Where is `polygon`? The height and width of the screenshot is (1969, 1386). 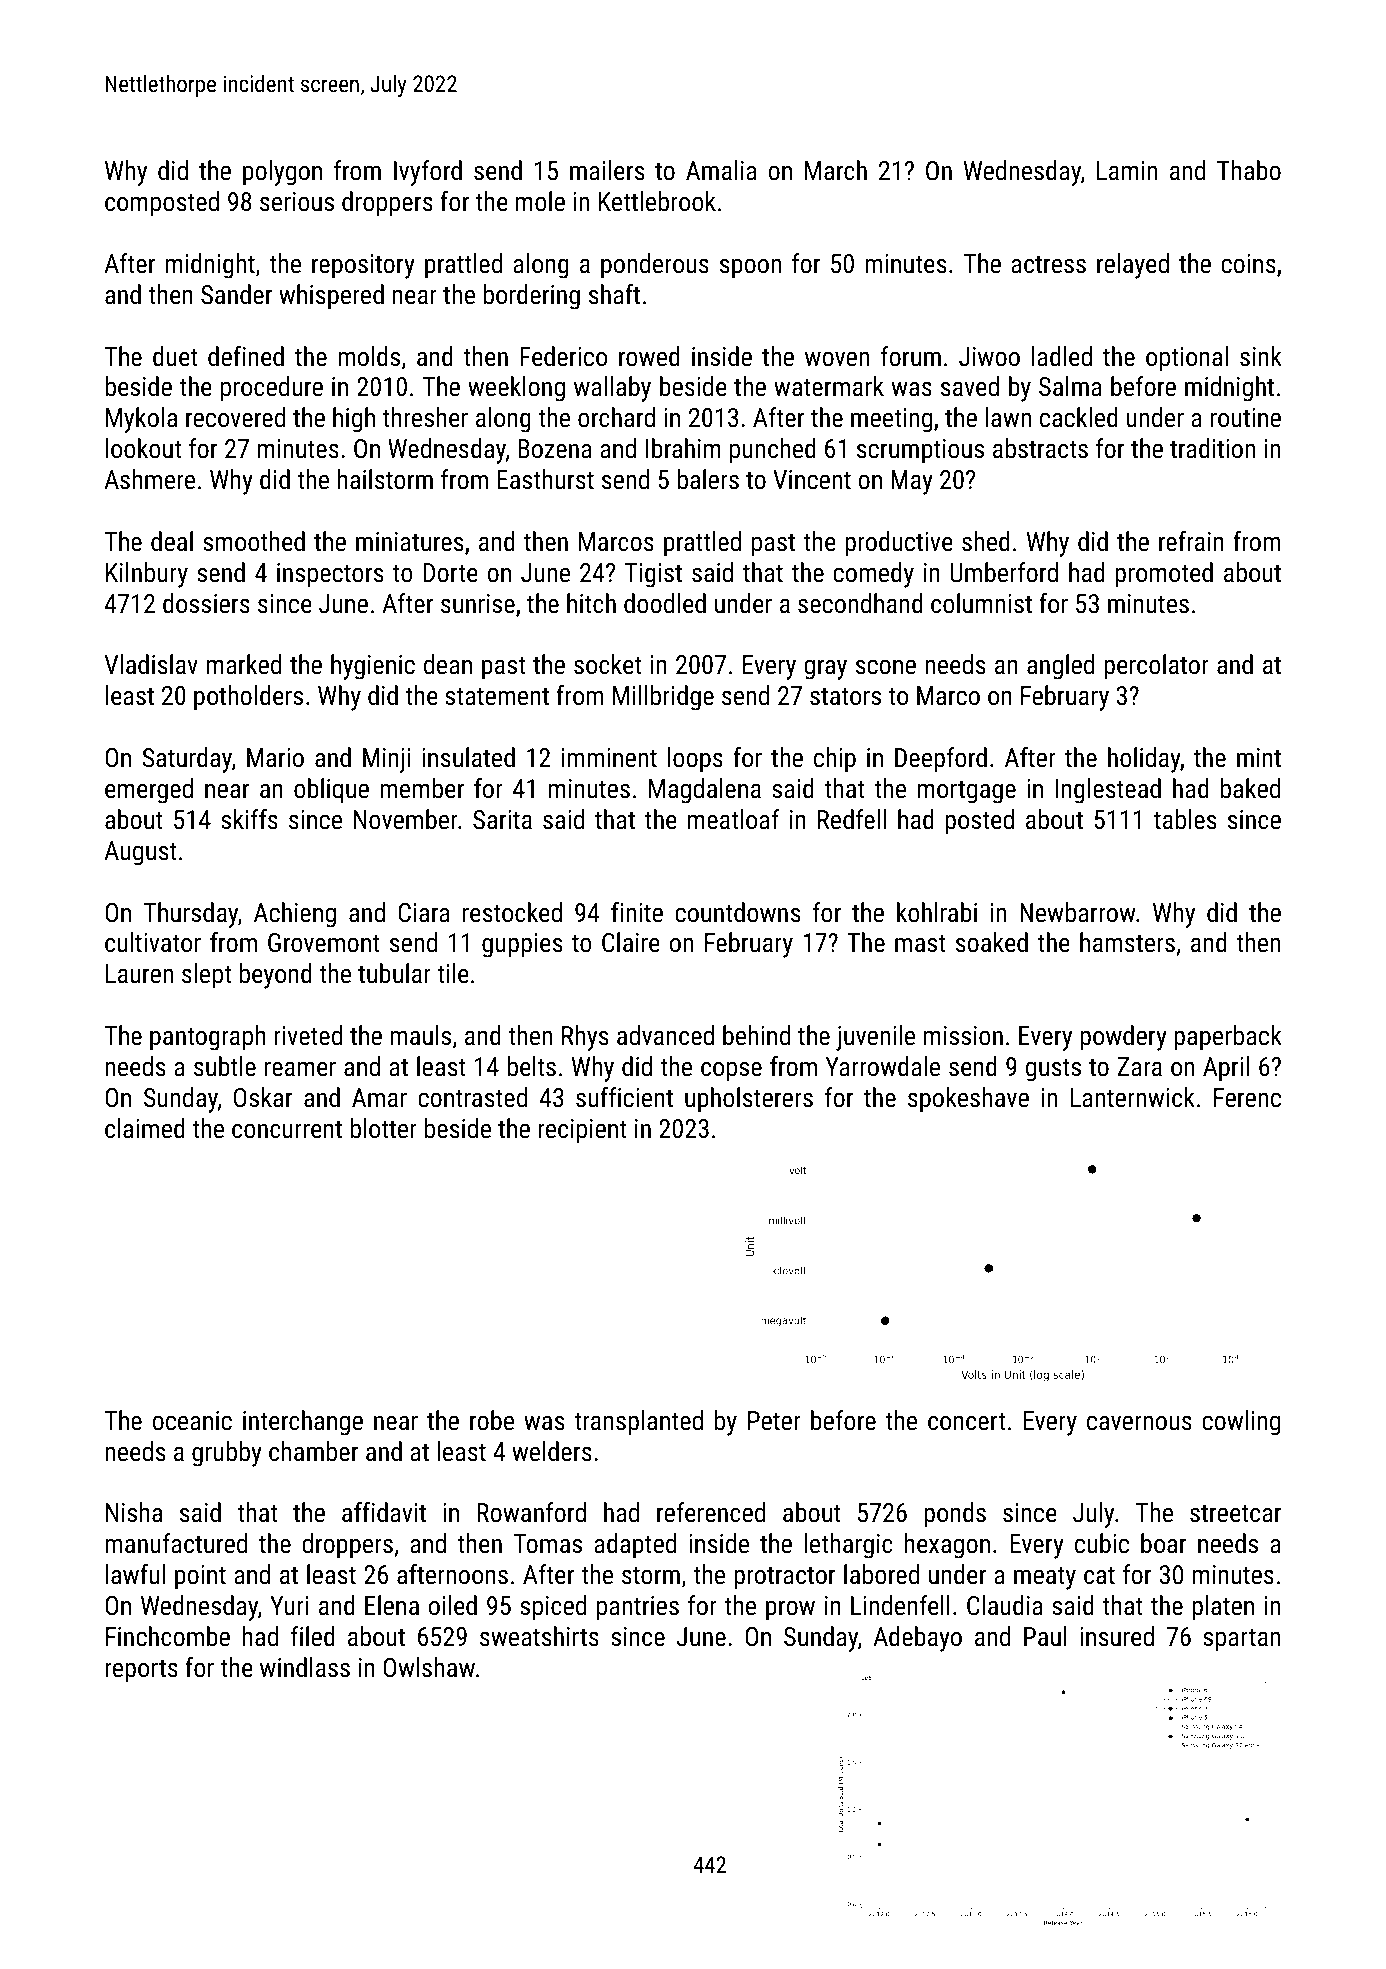
polygon is located at coordinates (282, 173).
